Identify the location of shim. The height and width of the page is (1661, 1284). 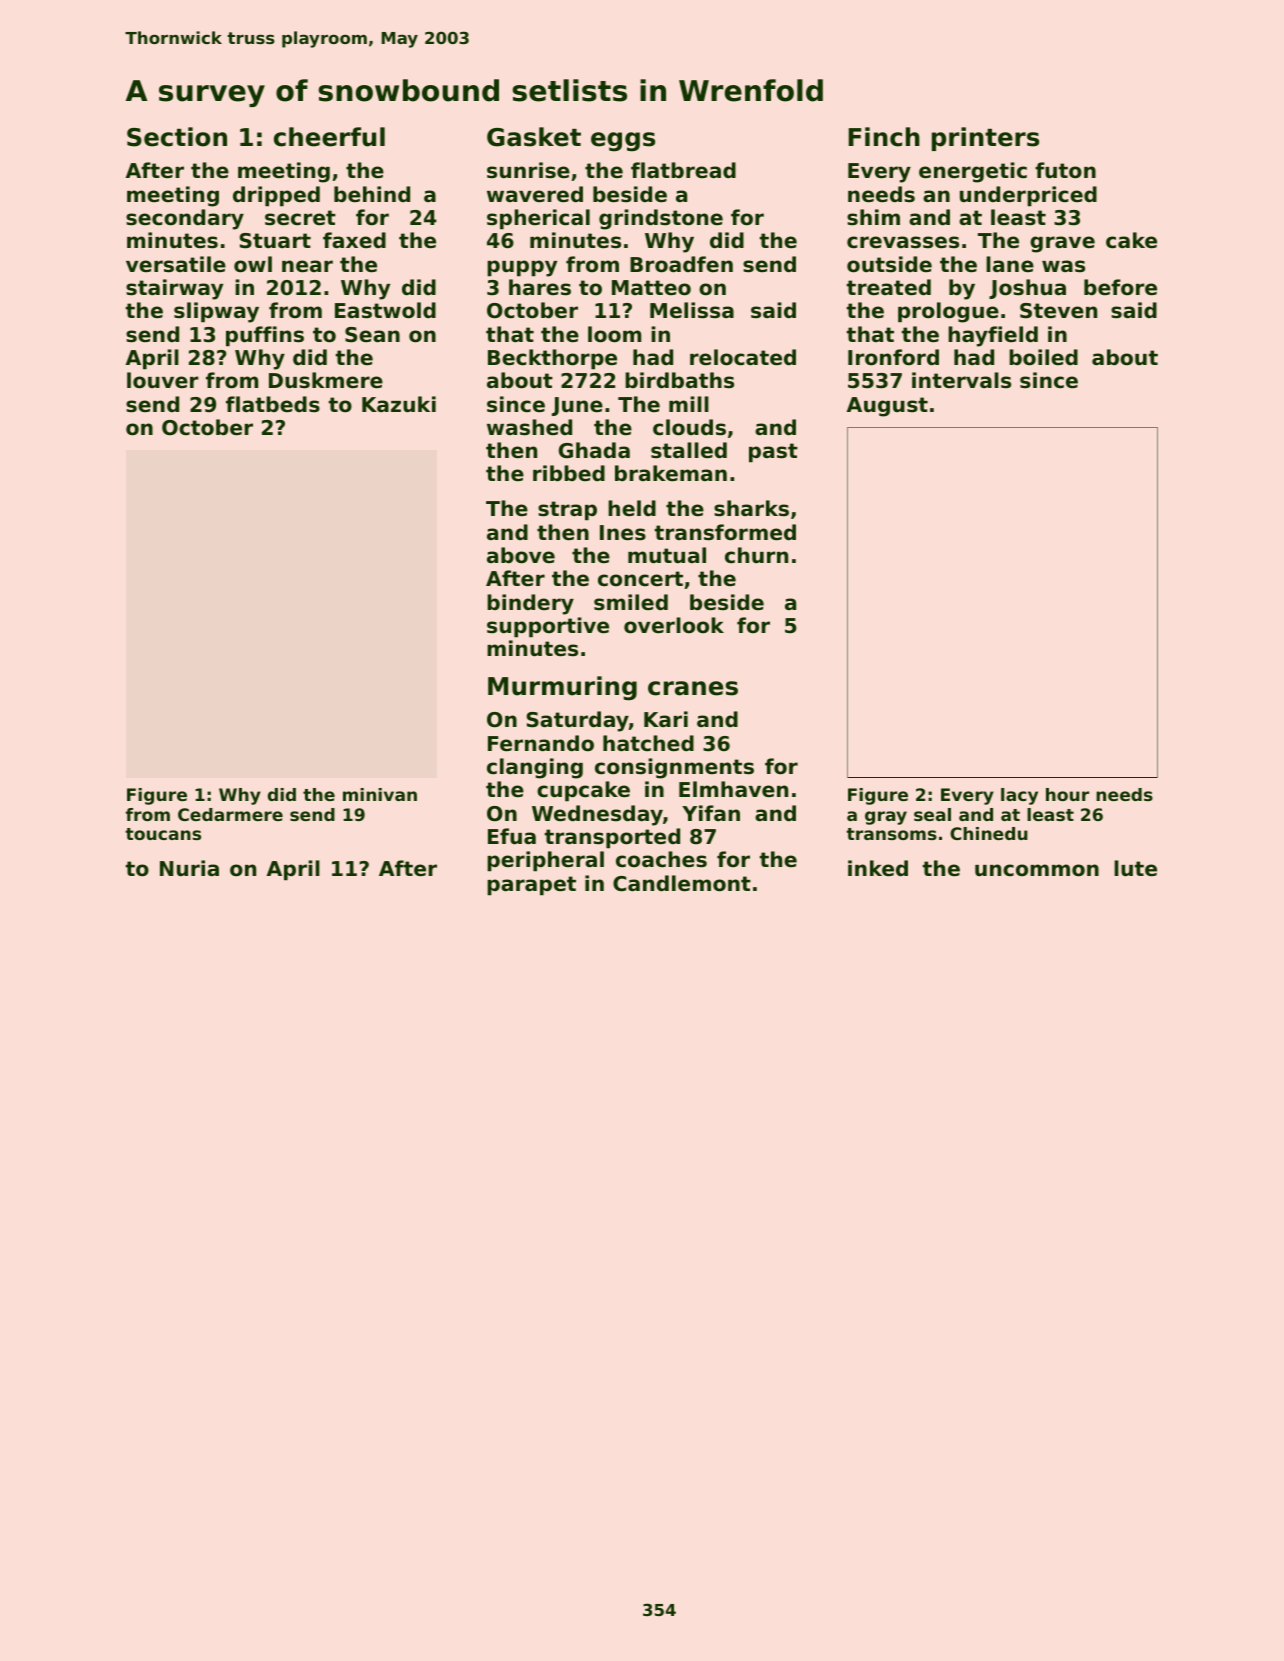
(873, 217).
